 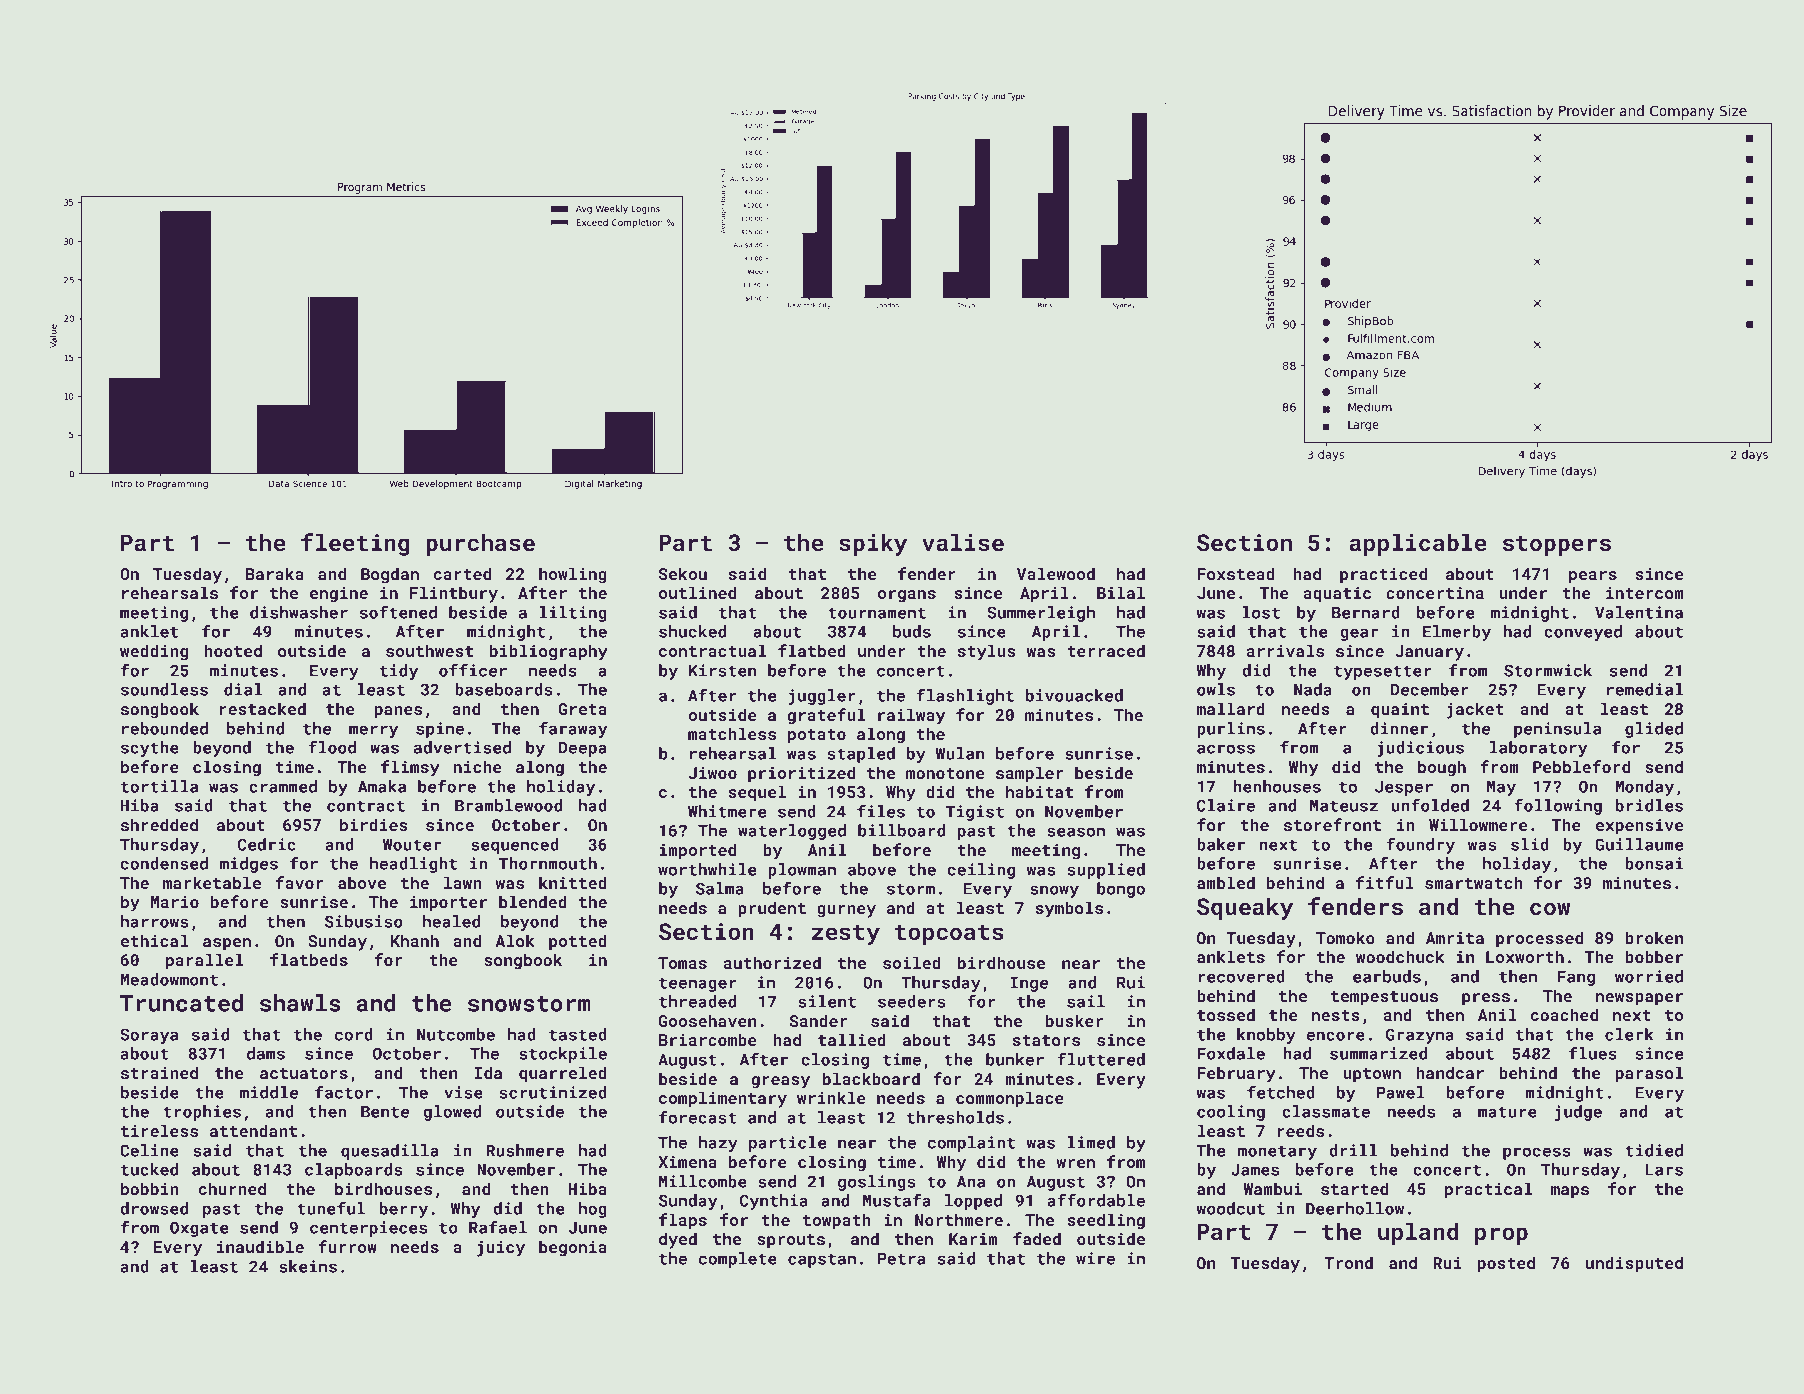 What do you see at coordinates (385, 1112) in the image?
I see `Bente` at bounding box center [385, 1112].
